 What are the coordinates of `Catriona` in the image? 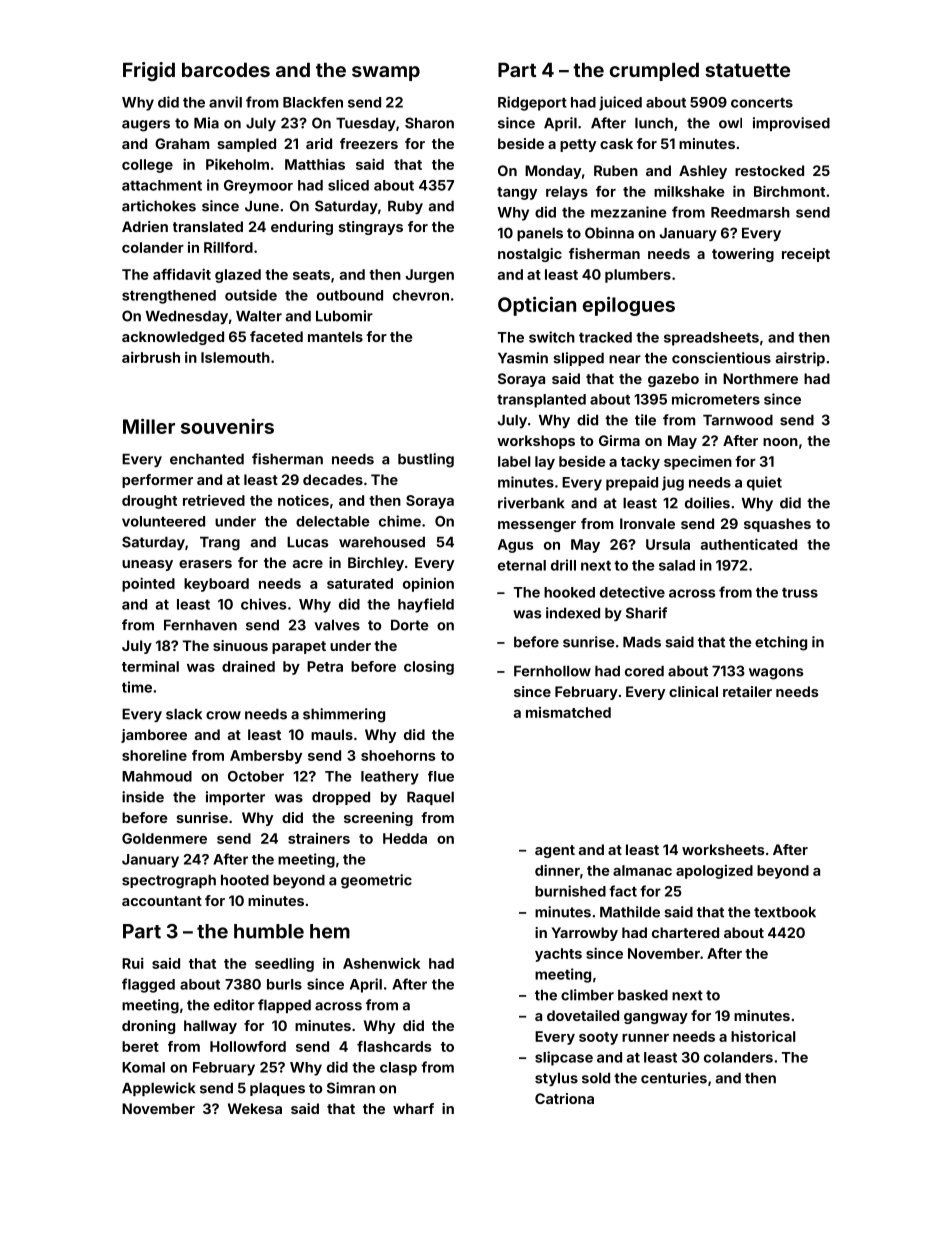 It's located at (564, 1098).
